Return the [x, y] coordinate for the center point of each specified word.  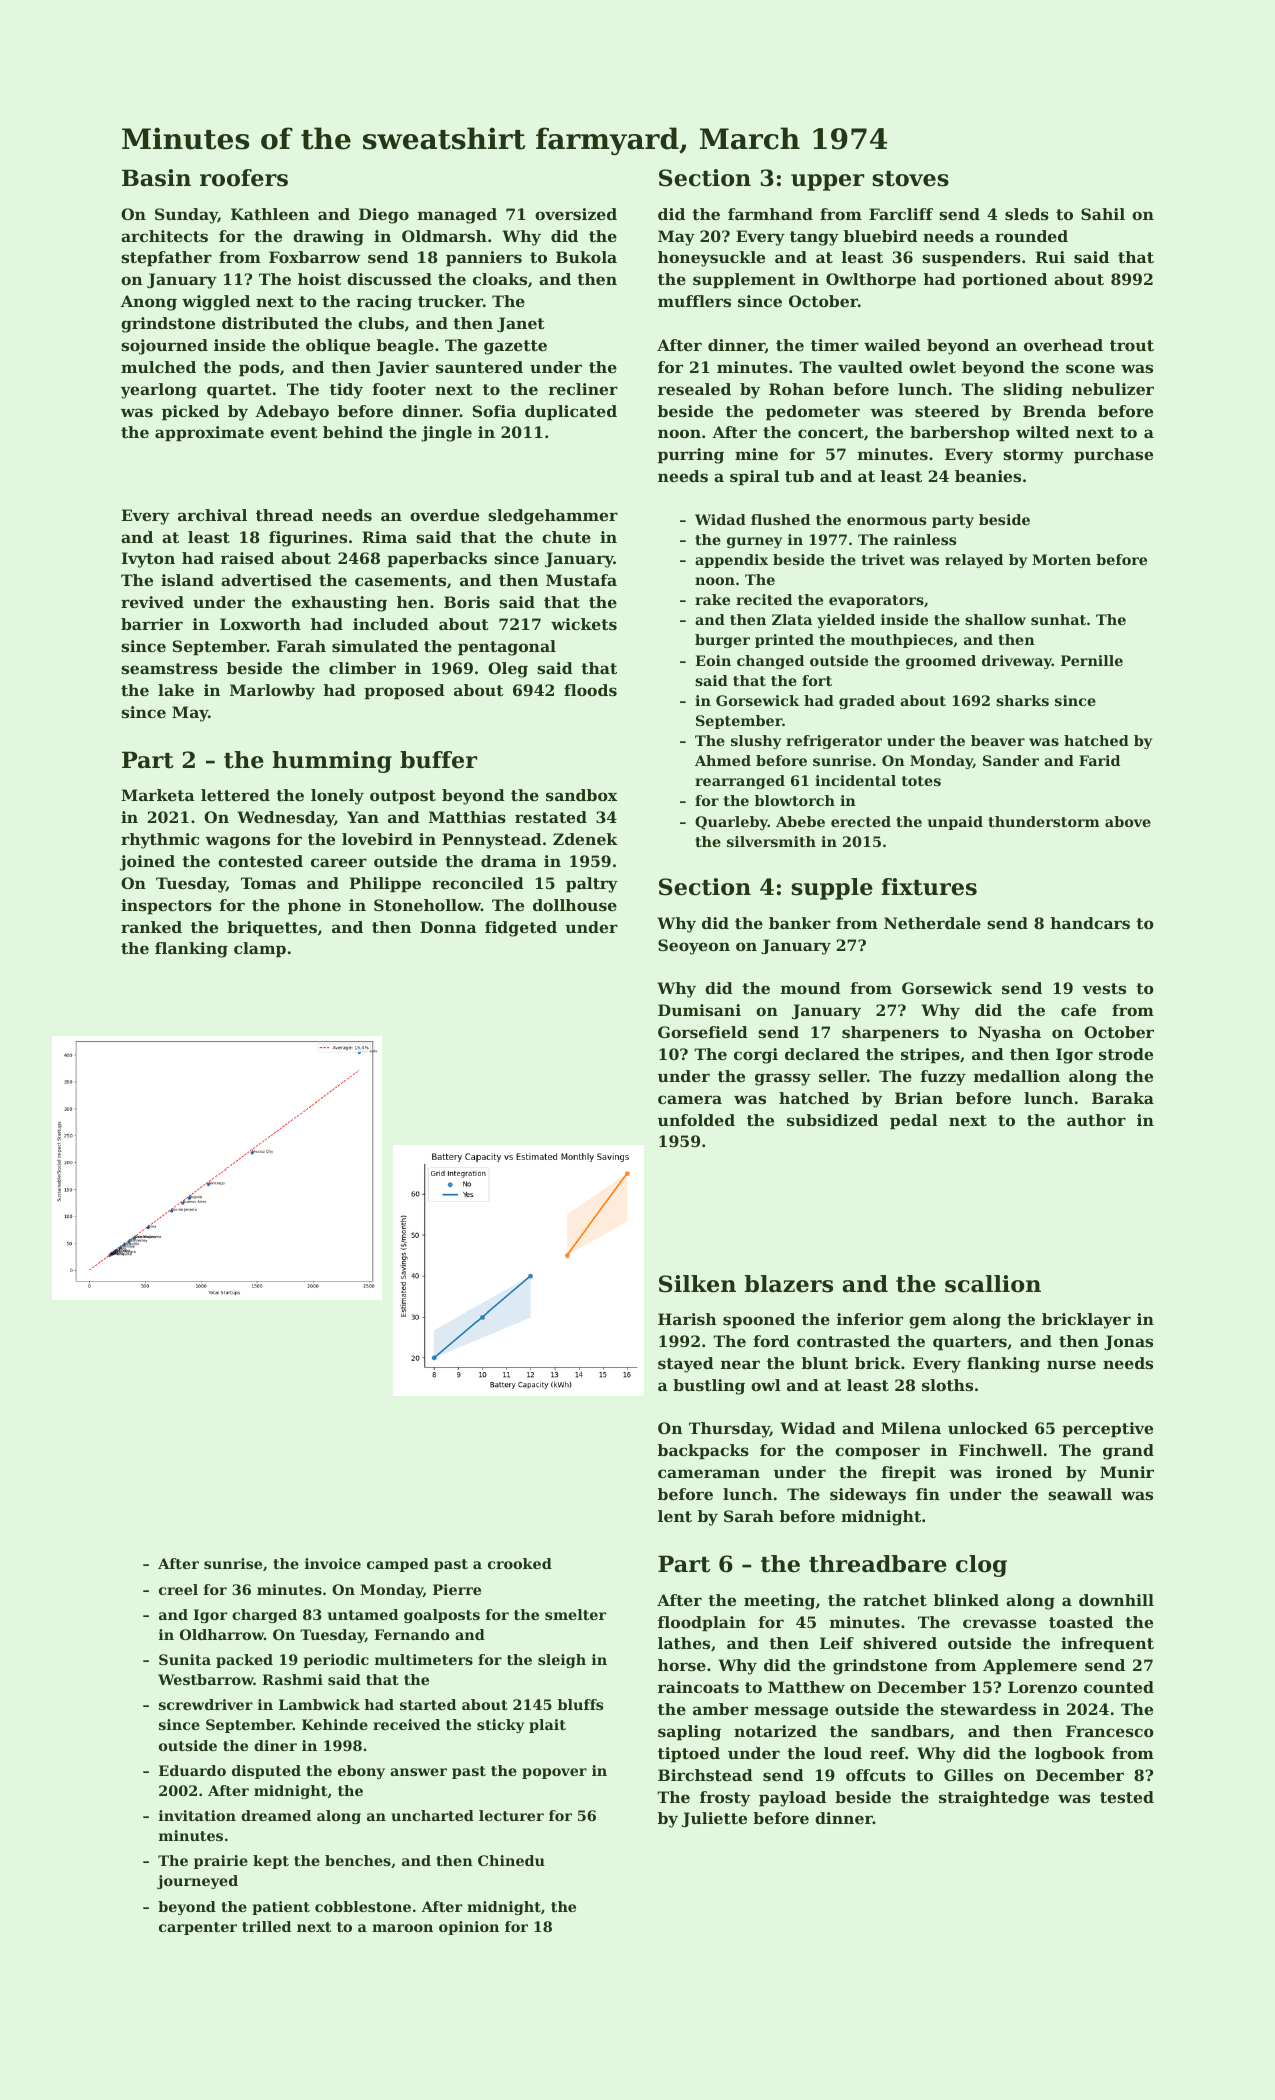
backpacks [703, 1452]
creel [178, 1589]
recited [764, 599]
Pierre [457, 1589]
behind [353, 432]
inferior [870, 1319]
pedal [914, 1122]
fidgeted [521, 929]
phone [314, 907]
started [428, 1704]
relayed [974, 561]
